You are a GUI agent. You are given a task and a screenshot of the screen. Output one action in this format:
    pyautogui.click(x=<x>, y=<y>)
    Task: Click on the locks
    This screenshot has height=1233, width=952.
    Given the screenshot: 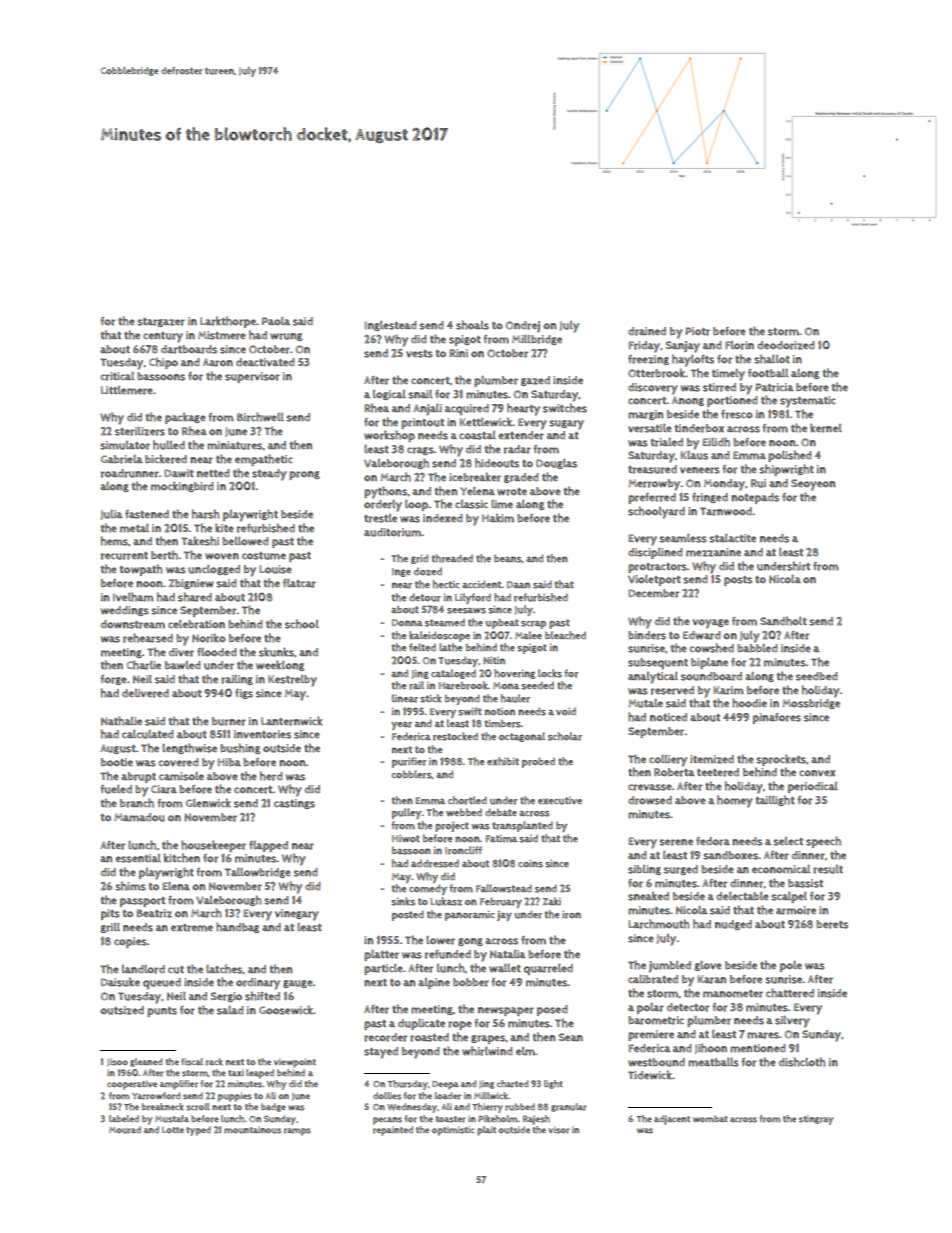 What is the action you would take?
    pyautogui.click(x=550, y=673)
